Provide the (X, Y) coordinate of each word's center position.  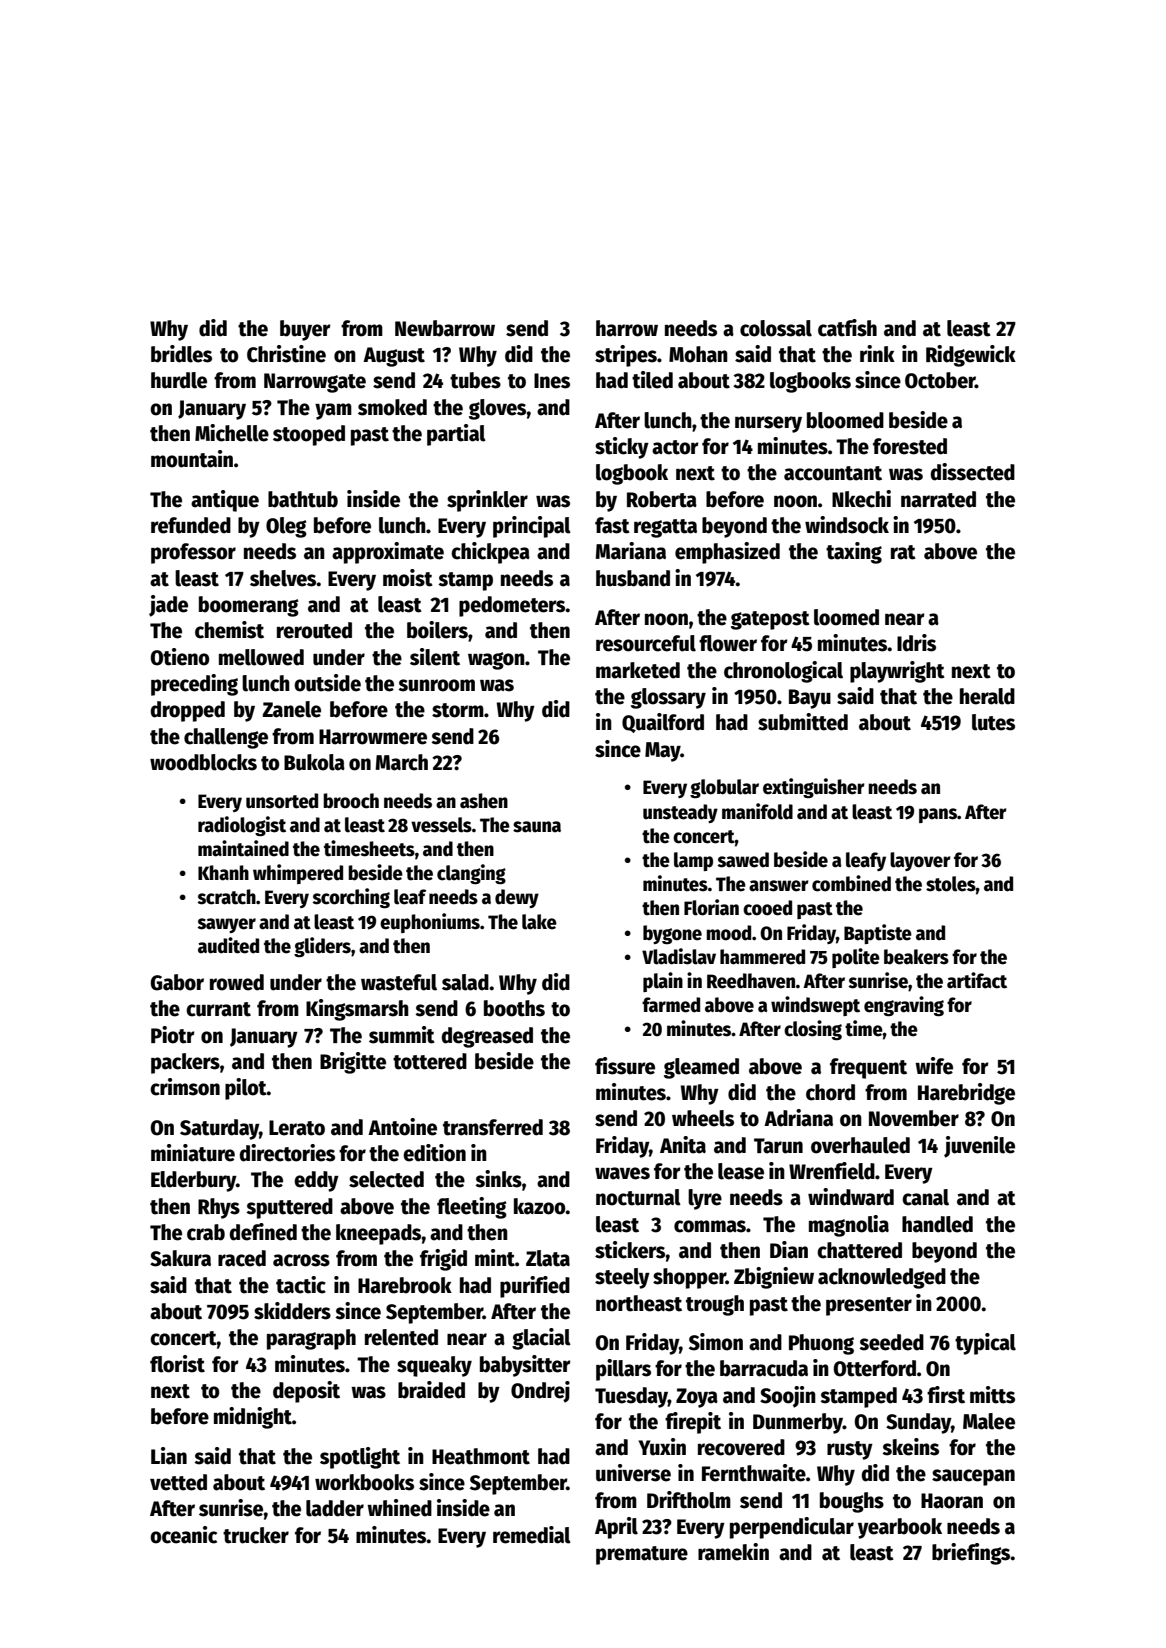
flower (728, 643)
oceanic (183, 1535)
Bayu (810, 699)
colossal (776, 328)
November (914, 1118)
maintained (243, 848)
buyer (305, 330)
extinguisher (814, 788)
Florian (711, 907)
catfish (847, 328)
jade (168, 606)
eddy (316, 1181)
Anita (683, 1145)
